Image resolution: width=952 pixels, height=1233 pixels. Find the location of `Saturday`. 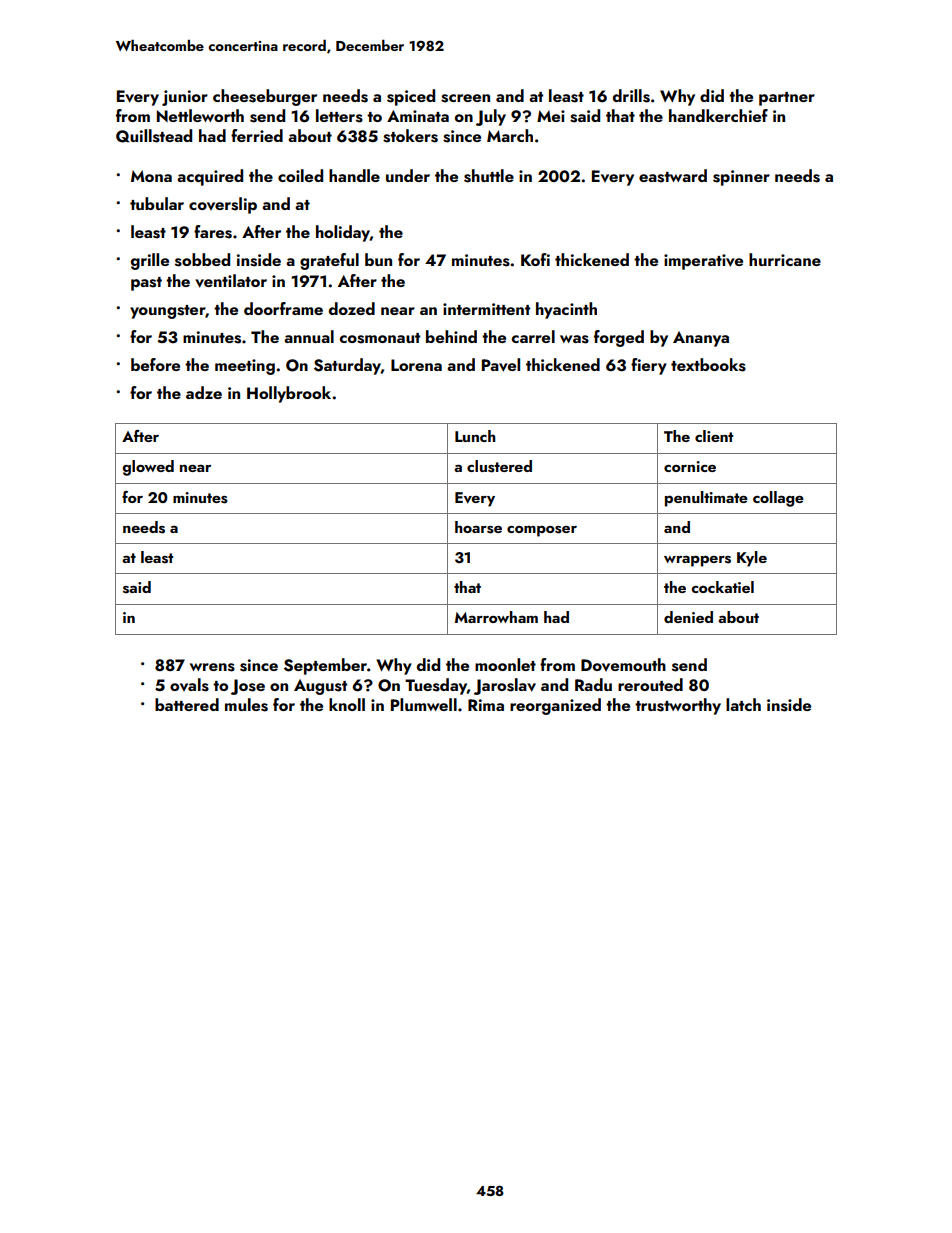

Saturday is located at coordinates (347, 366).
